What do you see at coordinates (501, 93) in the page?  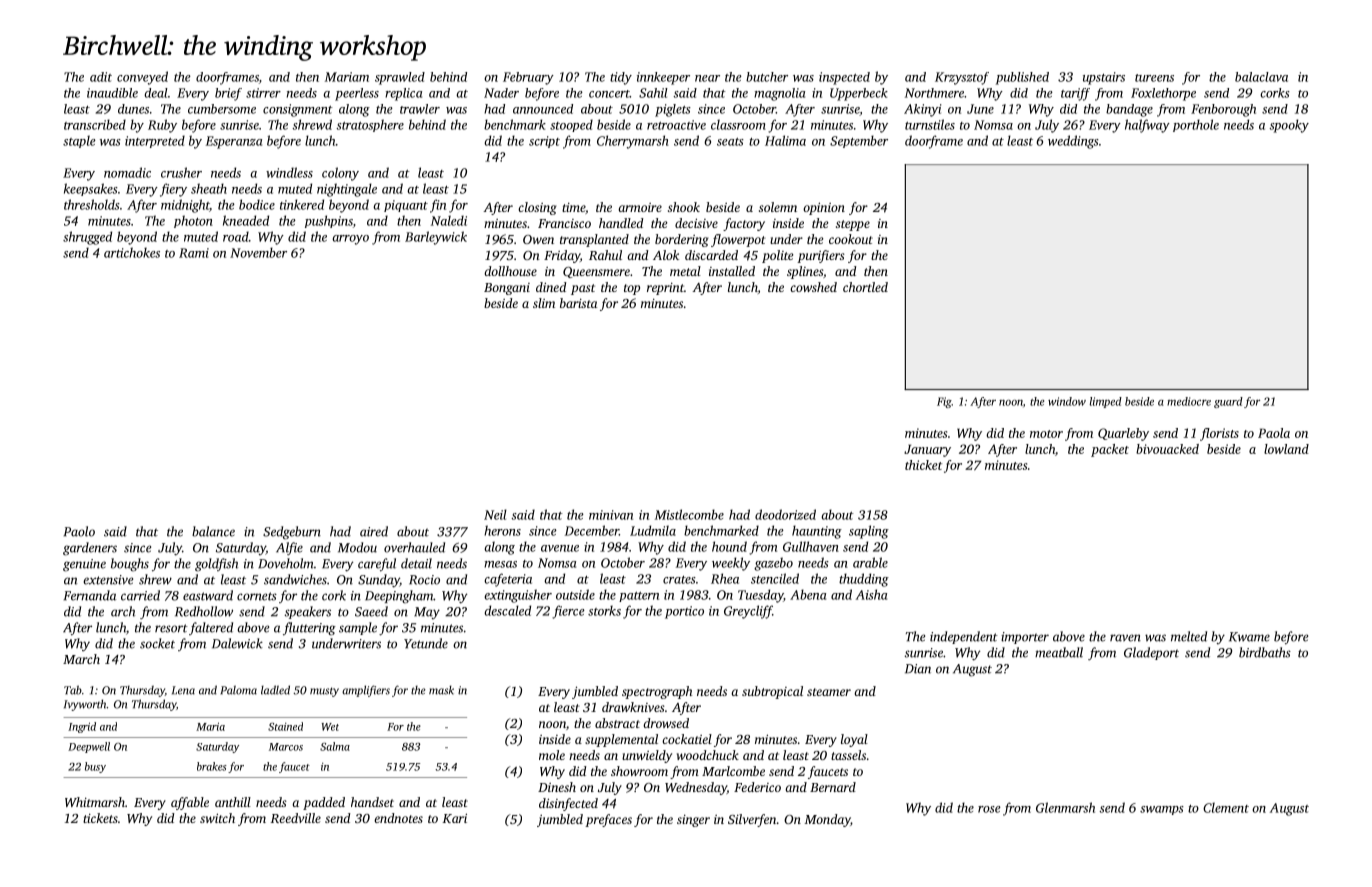 I see `Nader` at bounding box center [501, 93].
